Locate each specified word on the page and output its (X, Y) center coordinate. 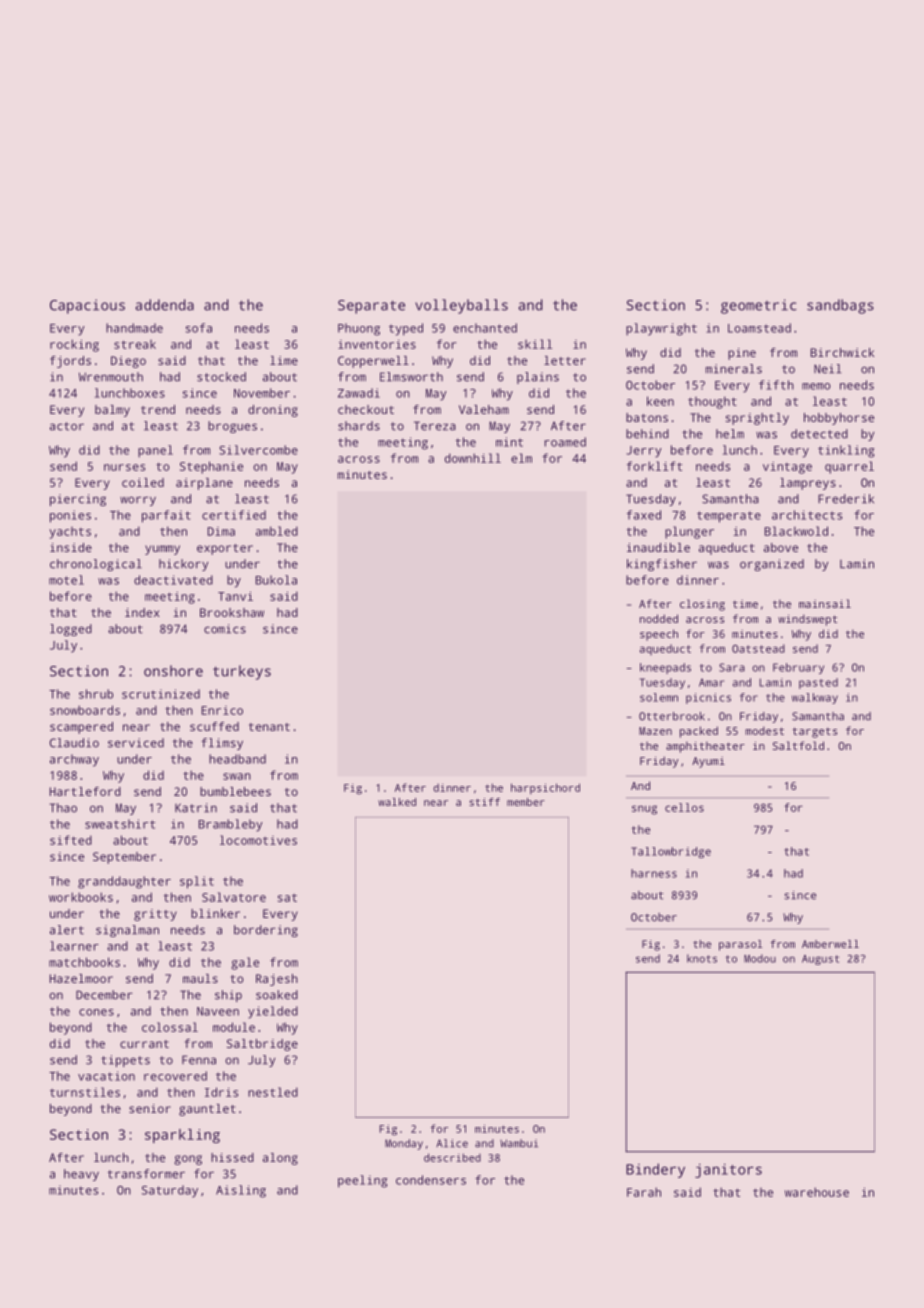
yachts (70, 533)
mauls (200, 978)
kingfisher (662, 565)
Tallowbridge (671, 852)
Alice (452, 1143)
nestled (273, 1092)
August (820, 960)
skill (535, 344)
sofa (199, 328)
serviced (136, 743)
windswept (807, 620)
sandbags (840, 306)
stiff (484, 802)
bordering (266, 931)
